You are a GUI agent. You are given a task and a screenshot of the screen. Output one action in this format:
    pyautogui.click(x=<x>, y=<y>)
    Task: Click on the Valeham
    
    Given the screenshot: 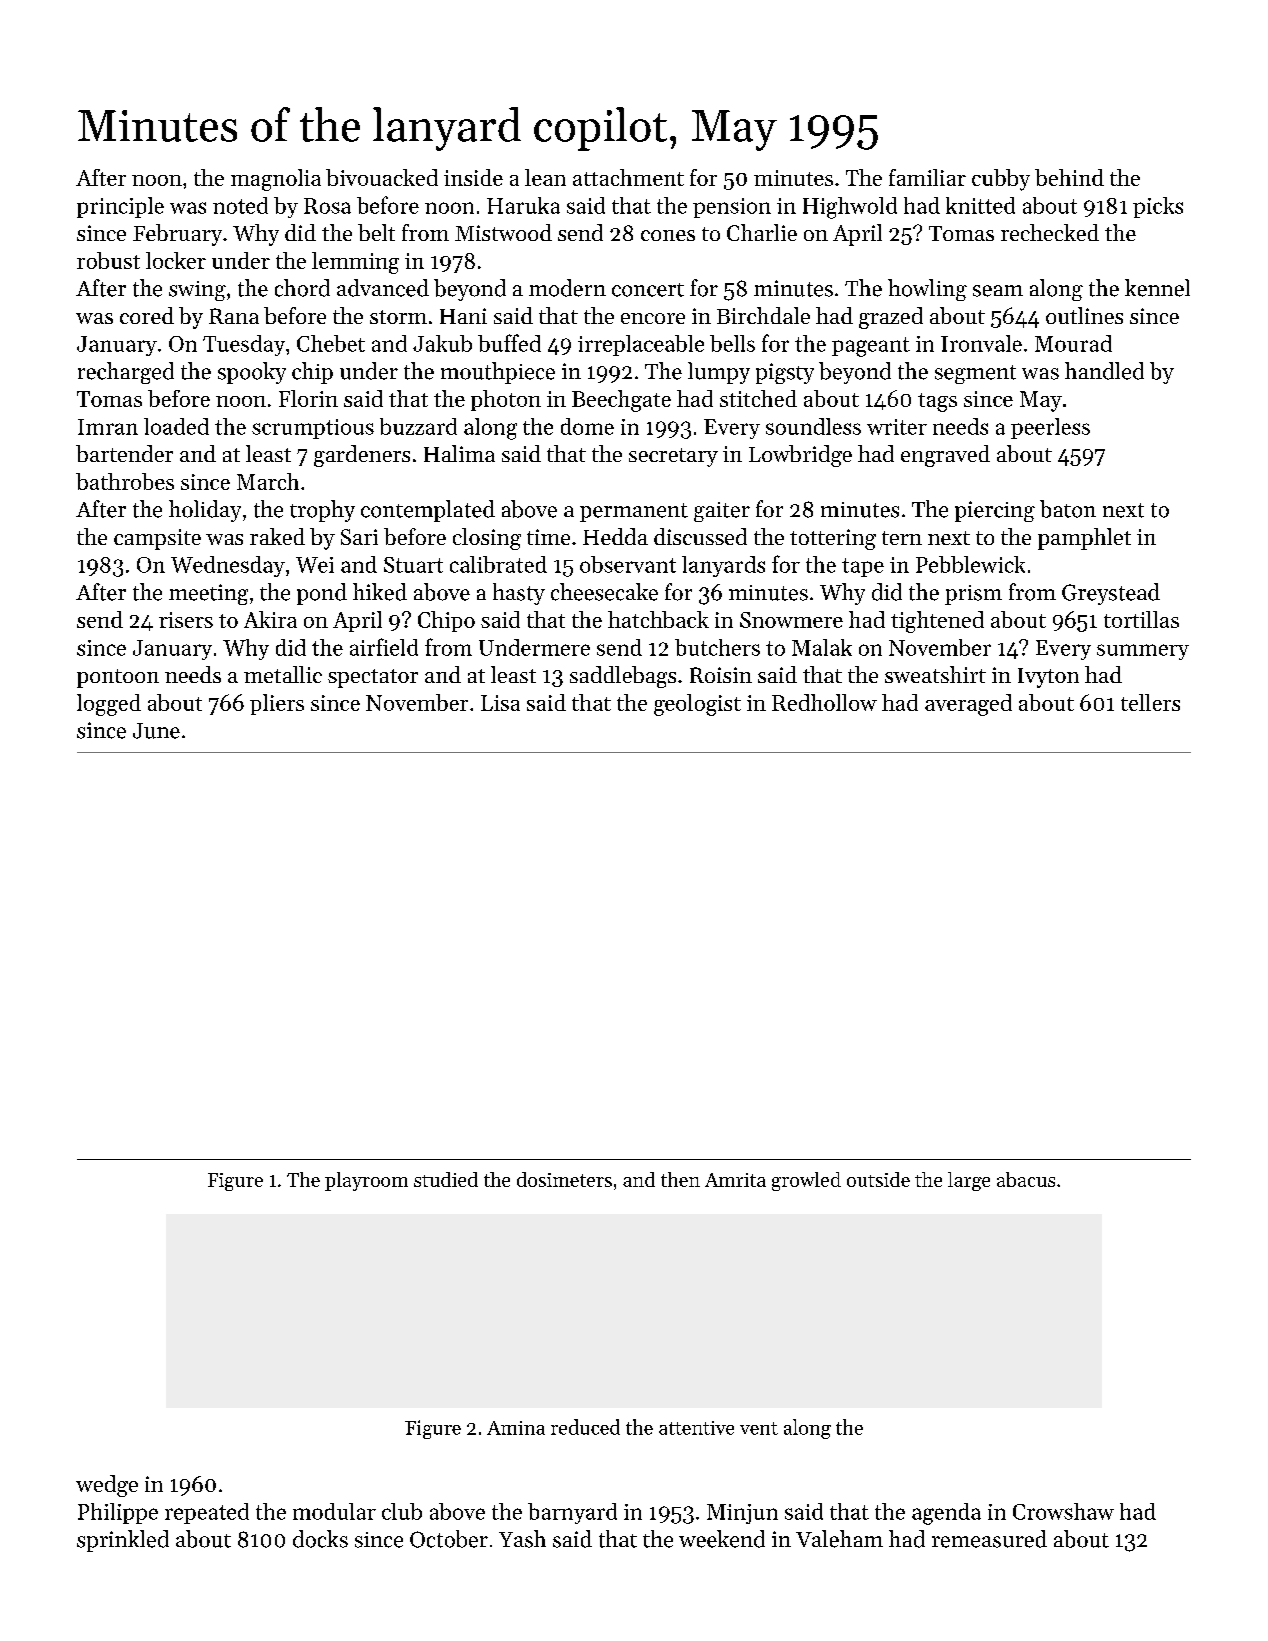 What is the action you would take?
    pyautogui.click(x=839, y=1539)
